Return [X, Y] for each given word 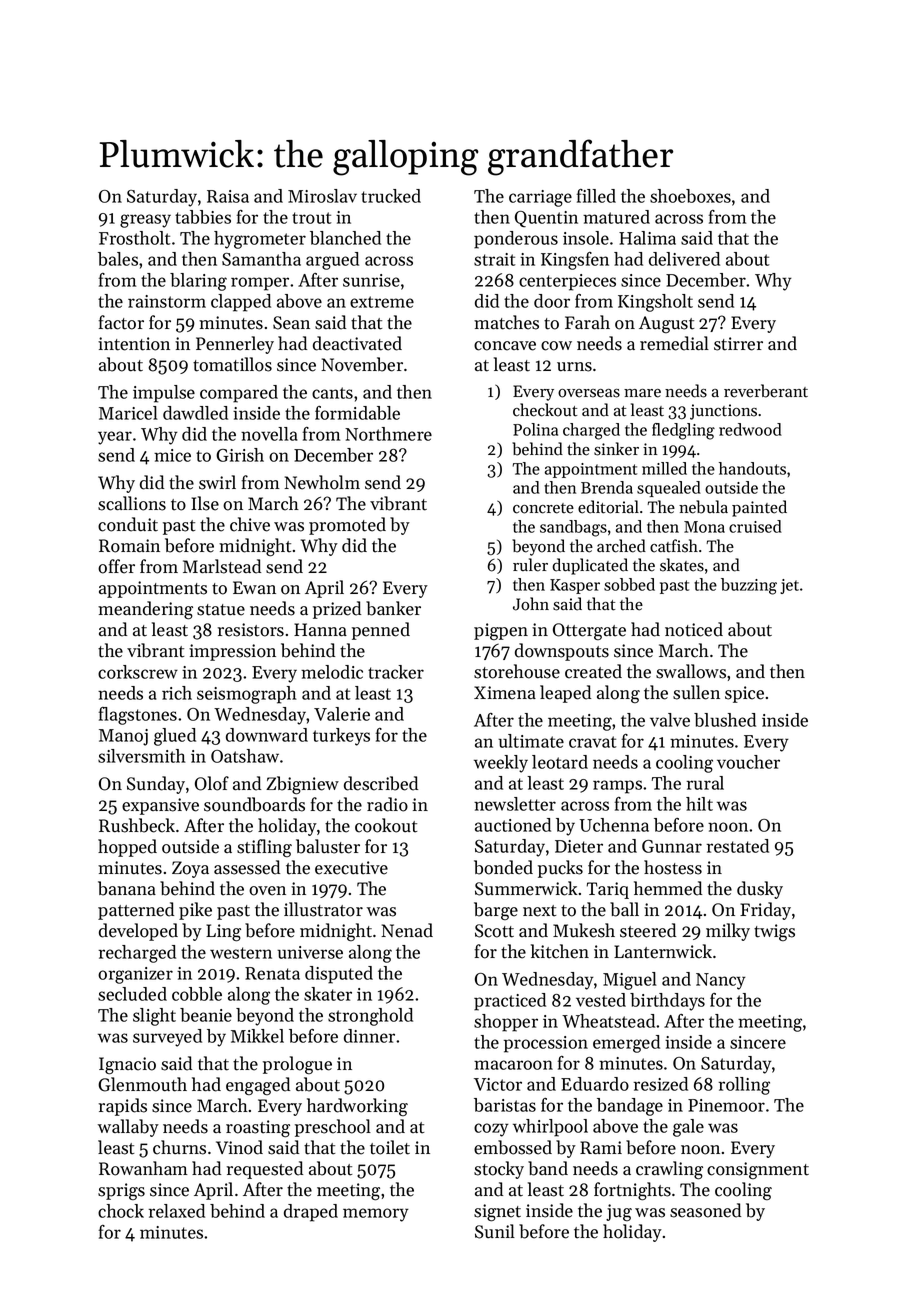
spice [744, 694]
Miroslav [322, 196]
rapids [123, 1107]
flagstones [138, 716]
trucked [391, 196]
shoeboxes [690, 196]
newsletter [515, 804]
